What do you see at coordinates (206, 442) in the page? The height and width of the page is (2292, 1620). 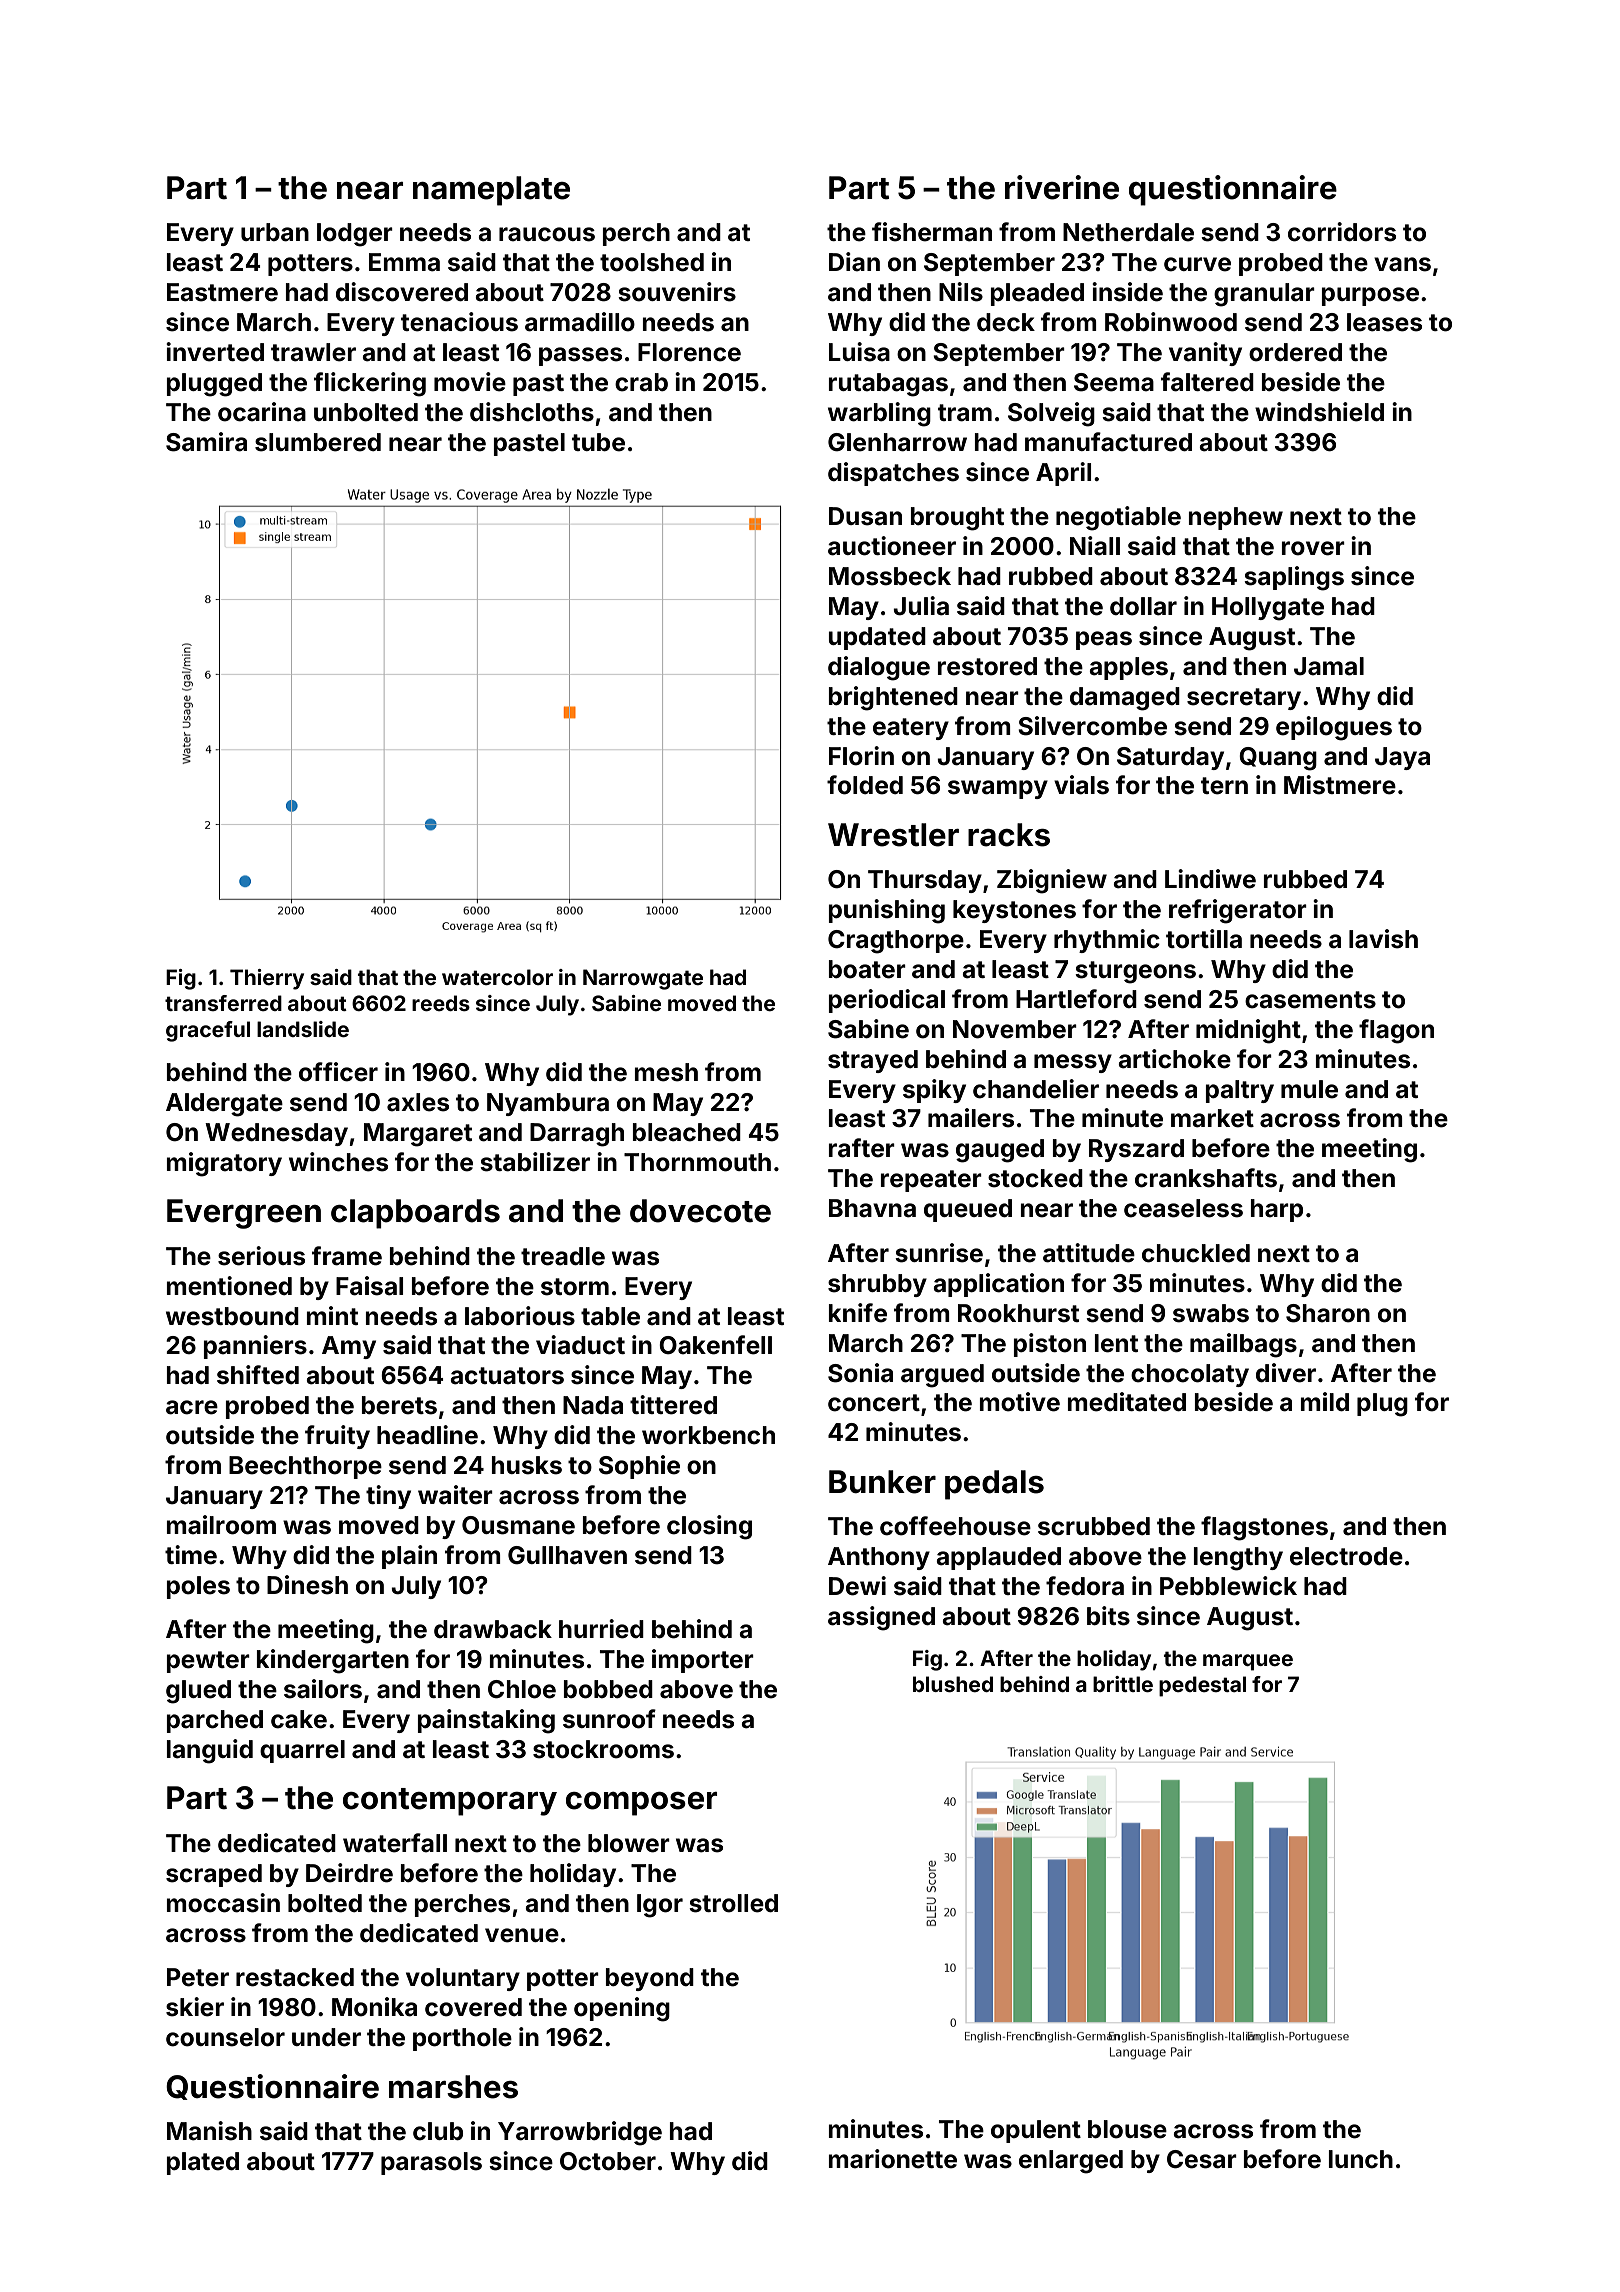 I see `Samira` at bounding box center [206, 442].
